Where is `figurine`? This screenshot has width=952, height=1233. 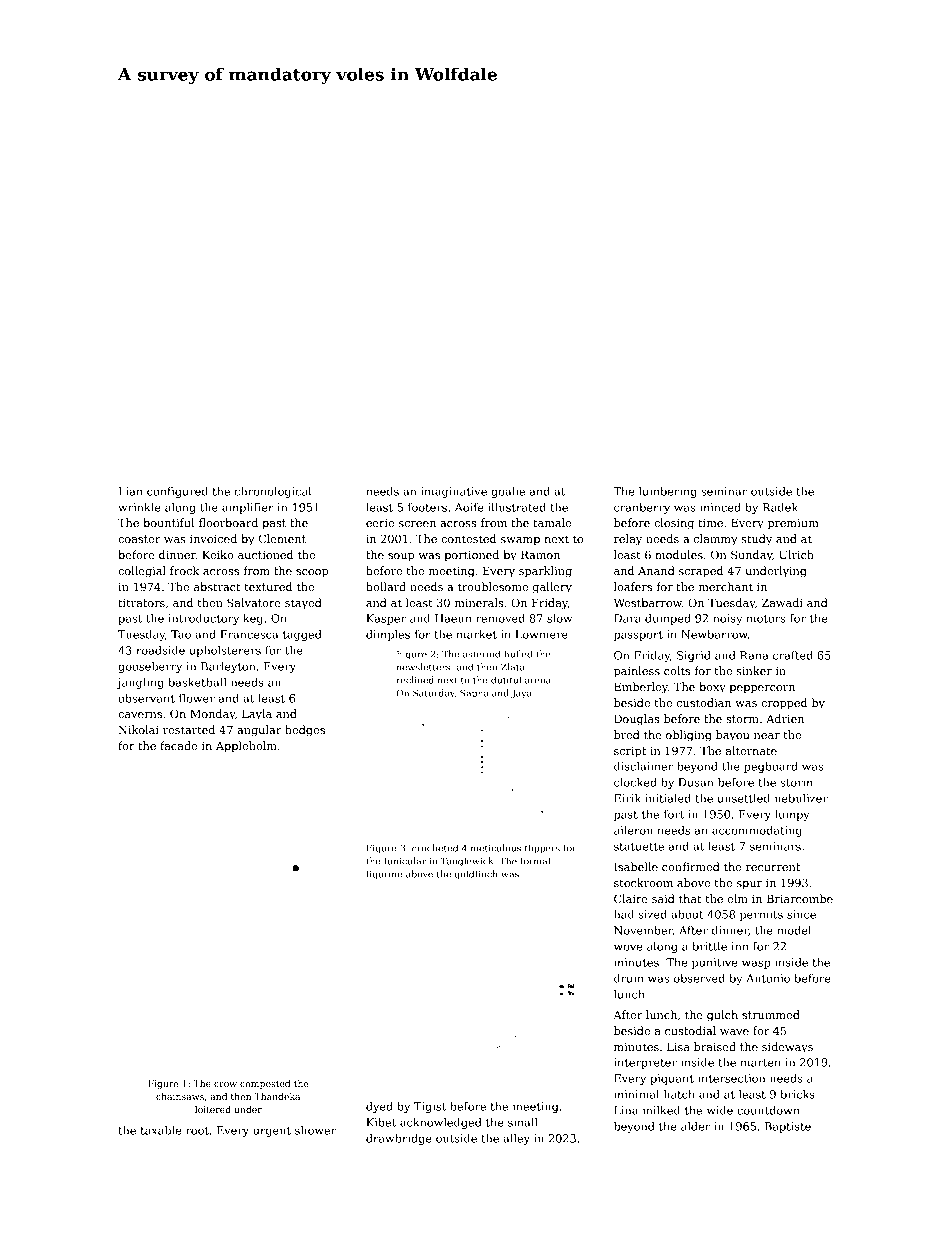
figurine is located at coordinates (384, 875).
